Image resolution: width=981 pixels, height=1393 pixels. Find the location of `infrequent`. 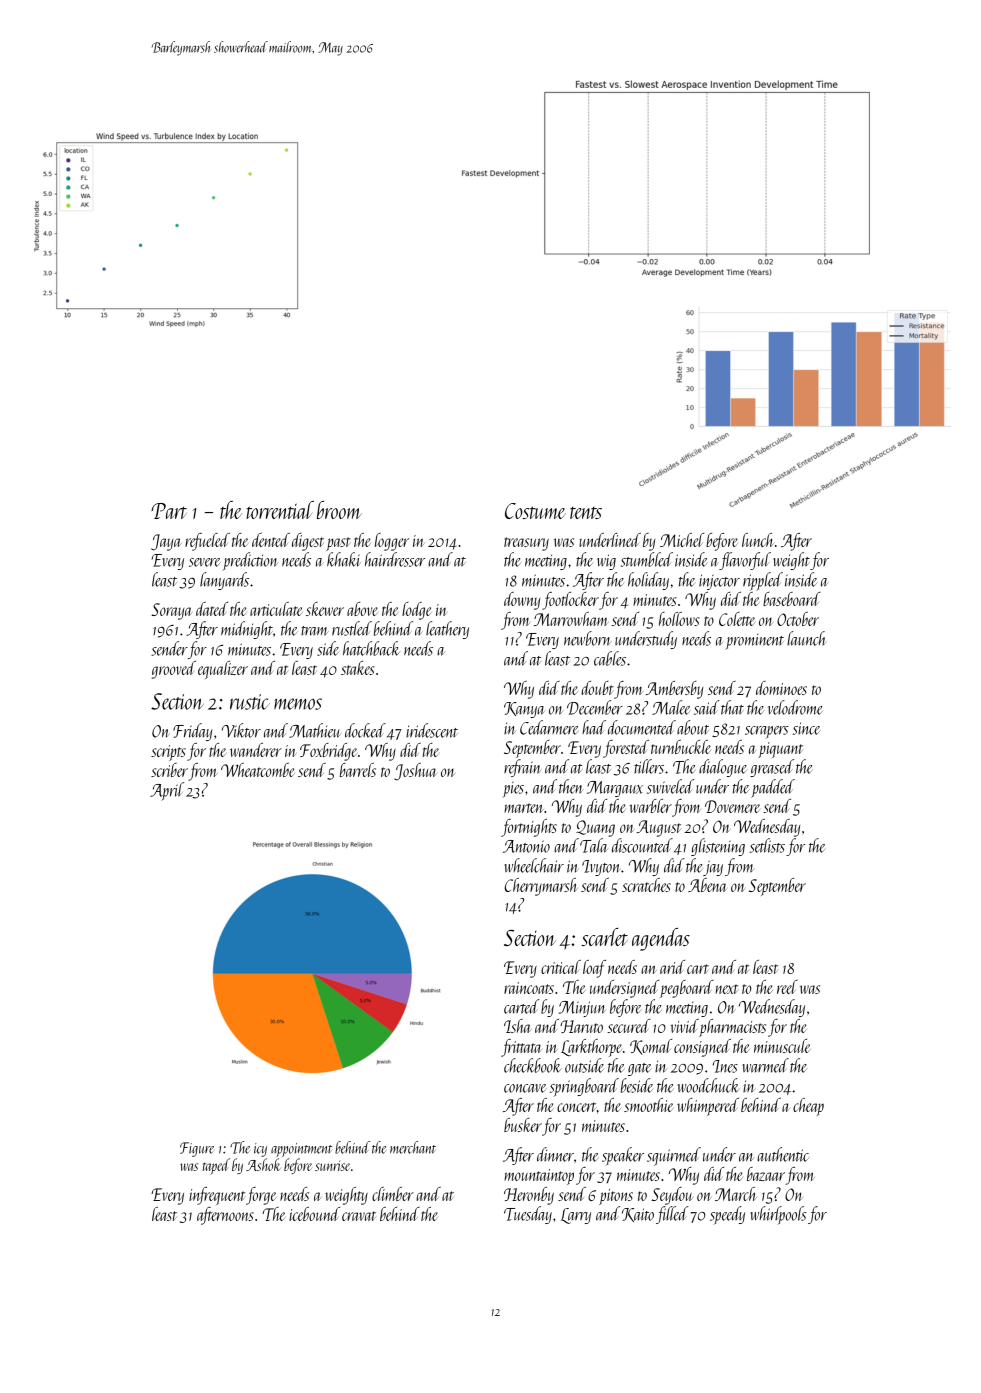

infrequent is located at coordinates (217, 1196).
